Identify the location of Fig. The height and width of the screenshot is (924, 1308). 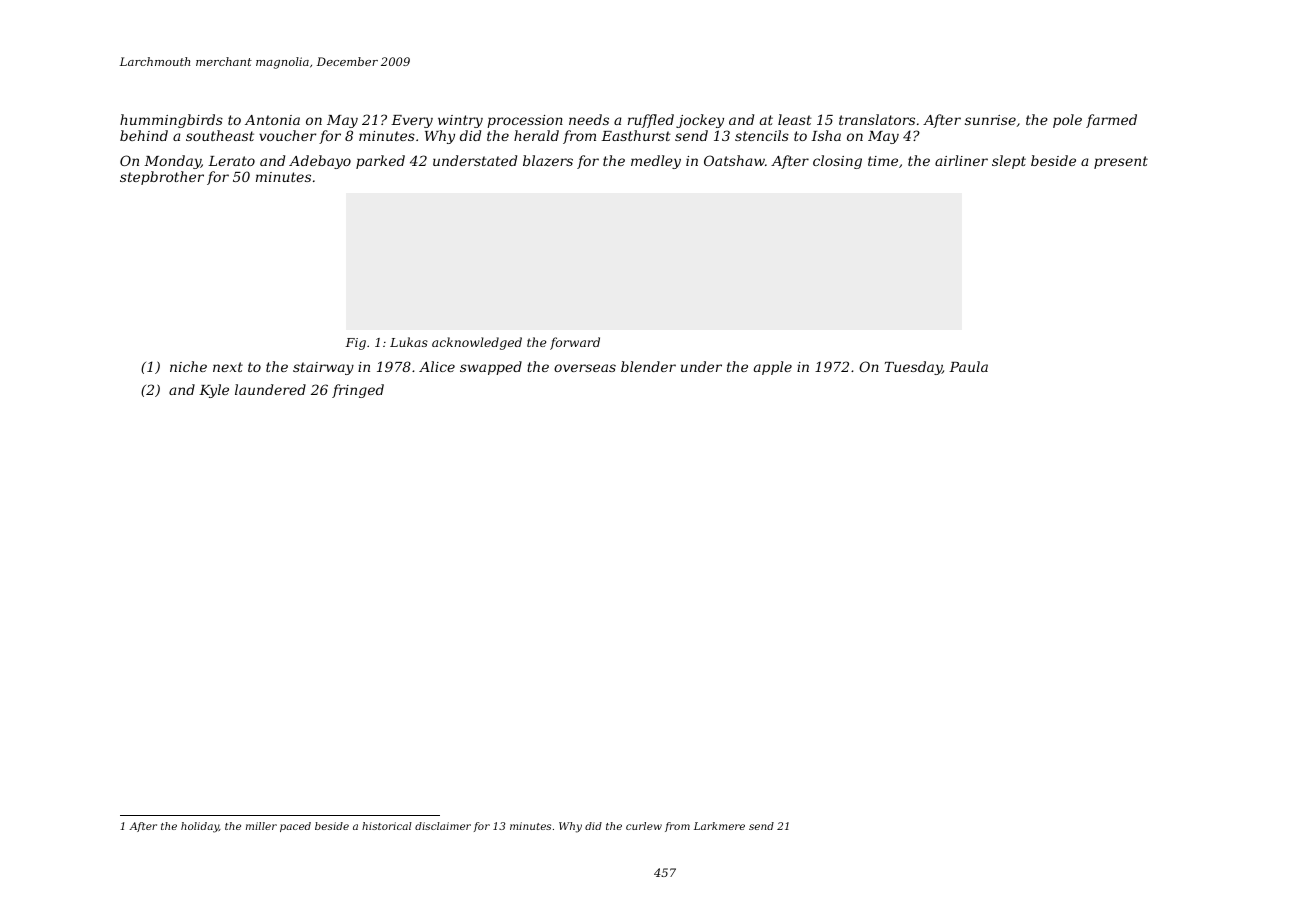
(356, 344).
